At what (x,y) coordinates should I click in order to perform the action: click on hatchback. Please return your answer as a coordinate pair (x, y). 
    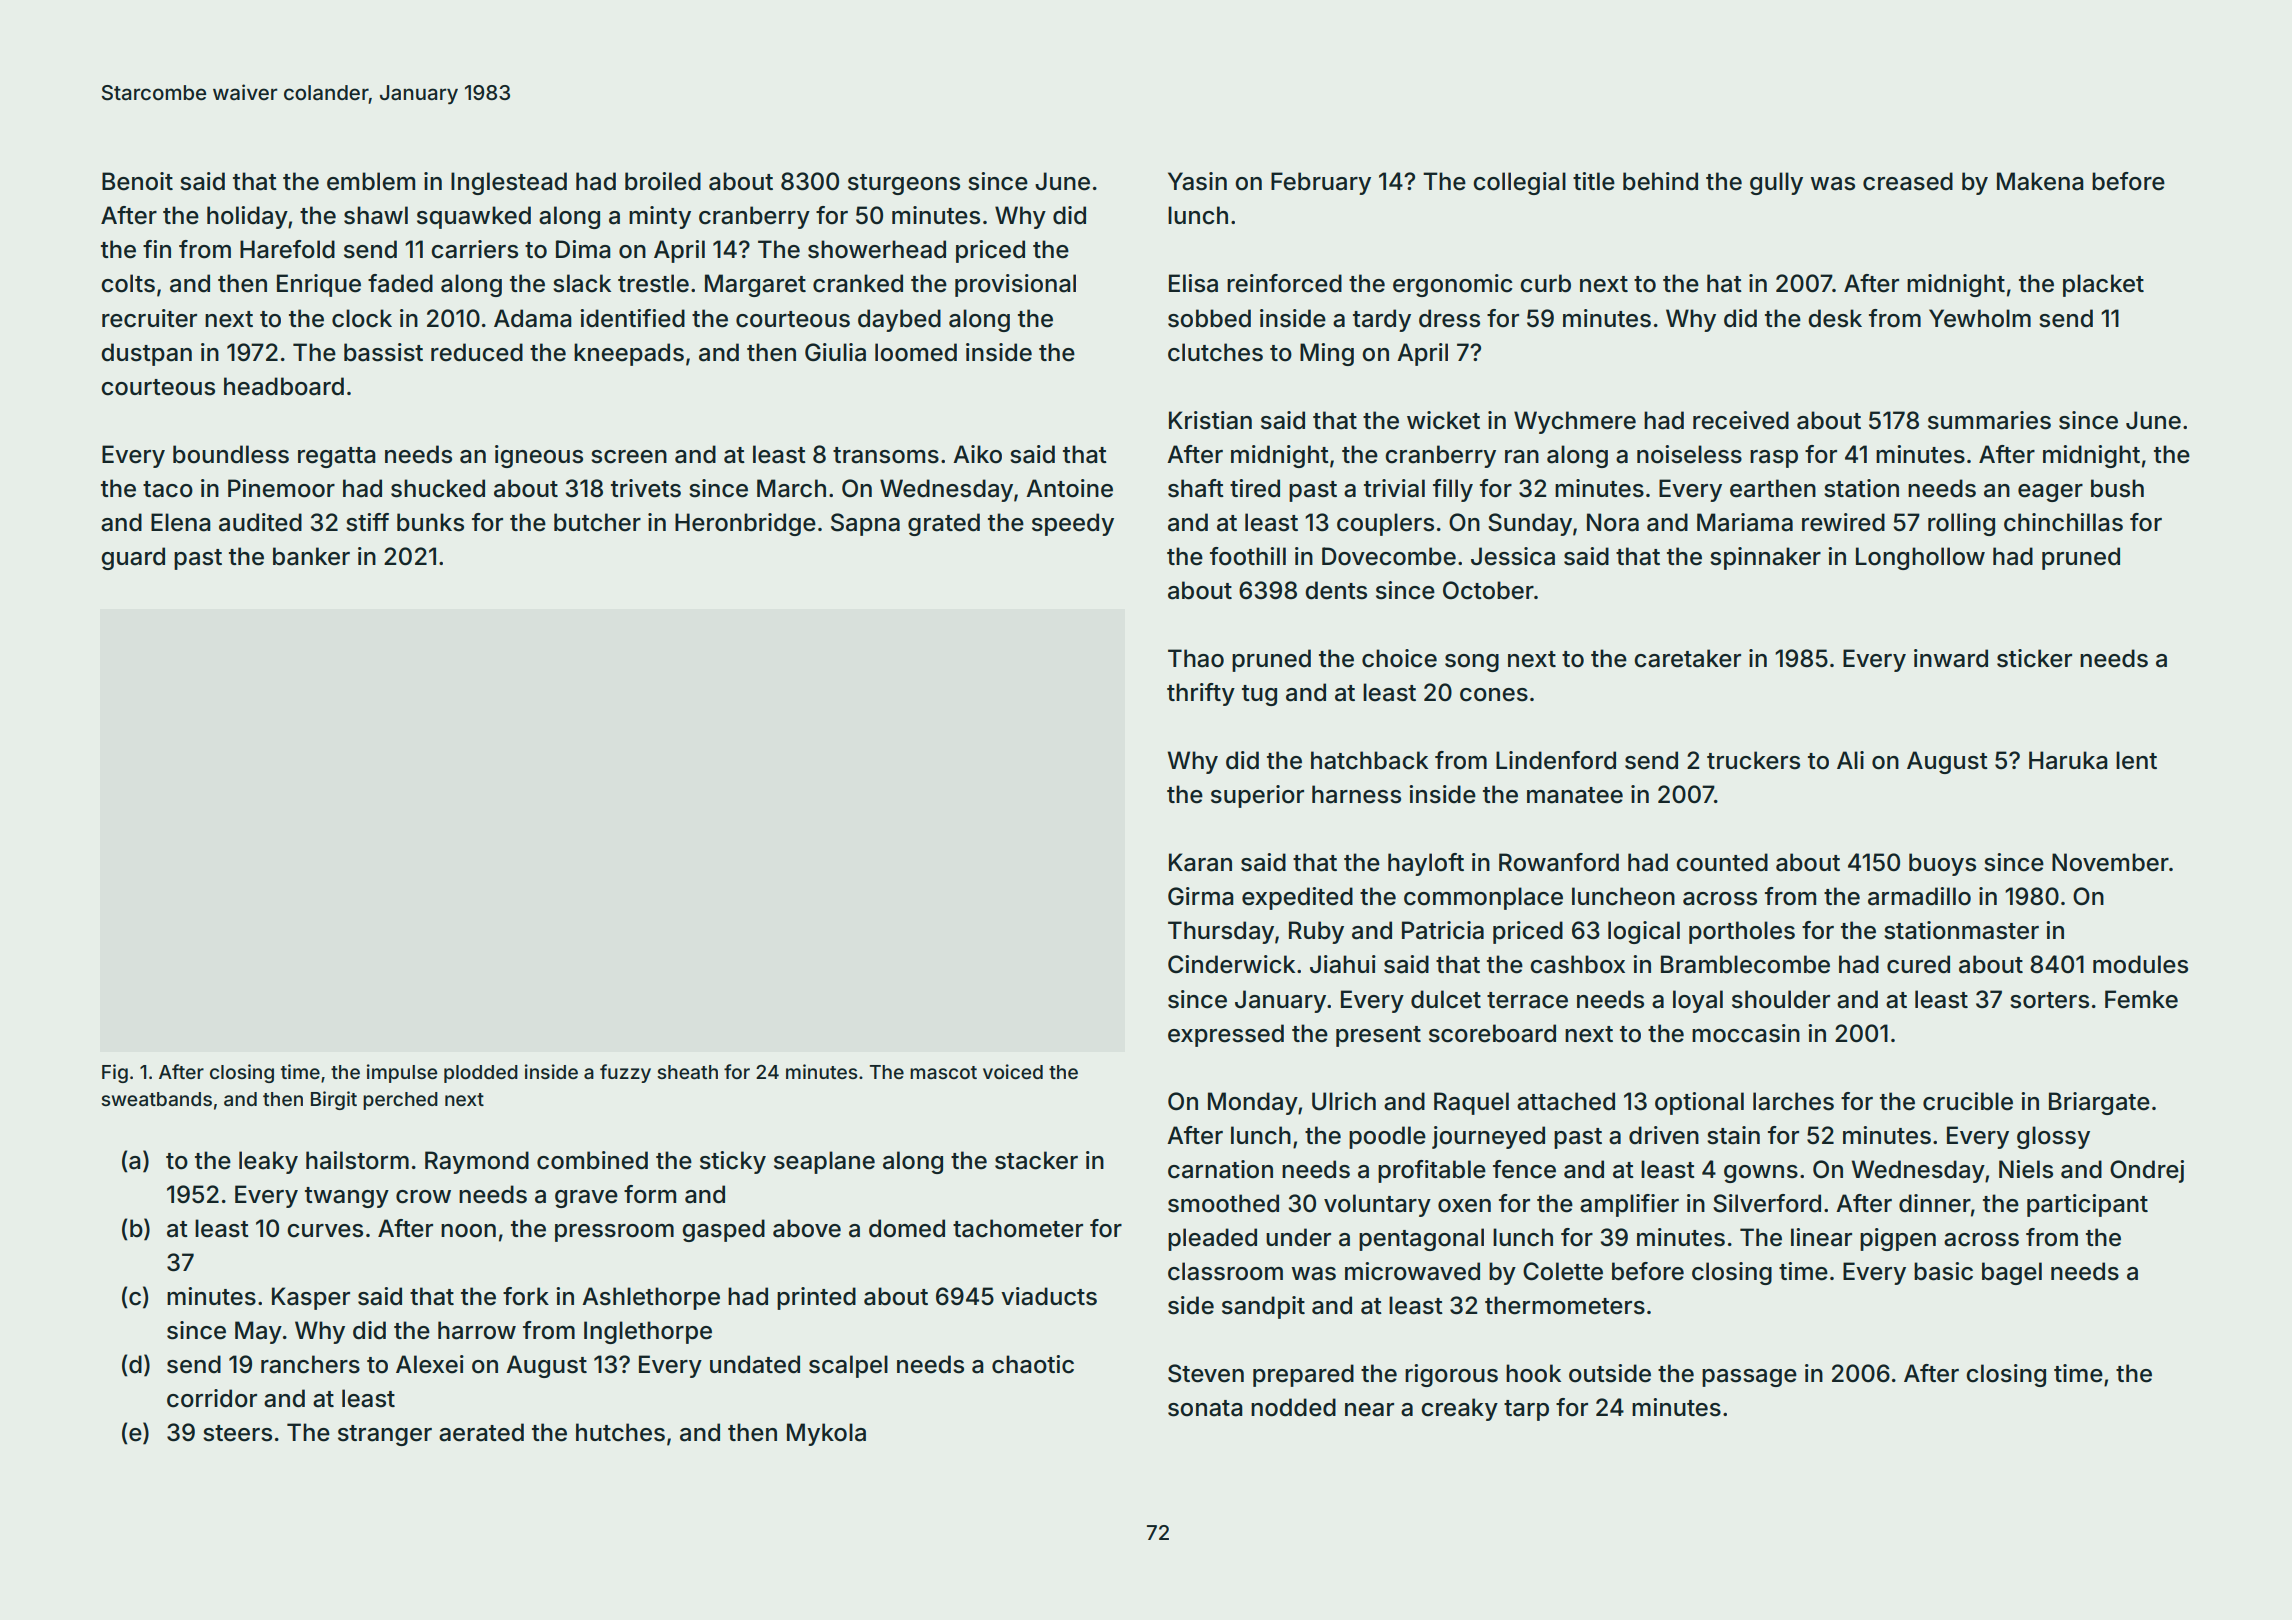
    Looking at the image, I should click on (1369, 760).
